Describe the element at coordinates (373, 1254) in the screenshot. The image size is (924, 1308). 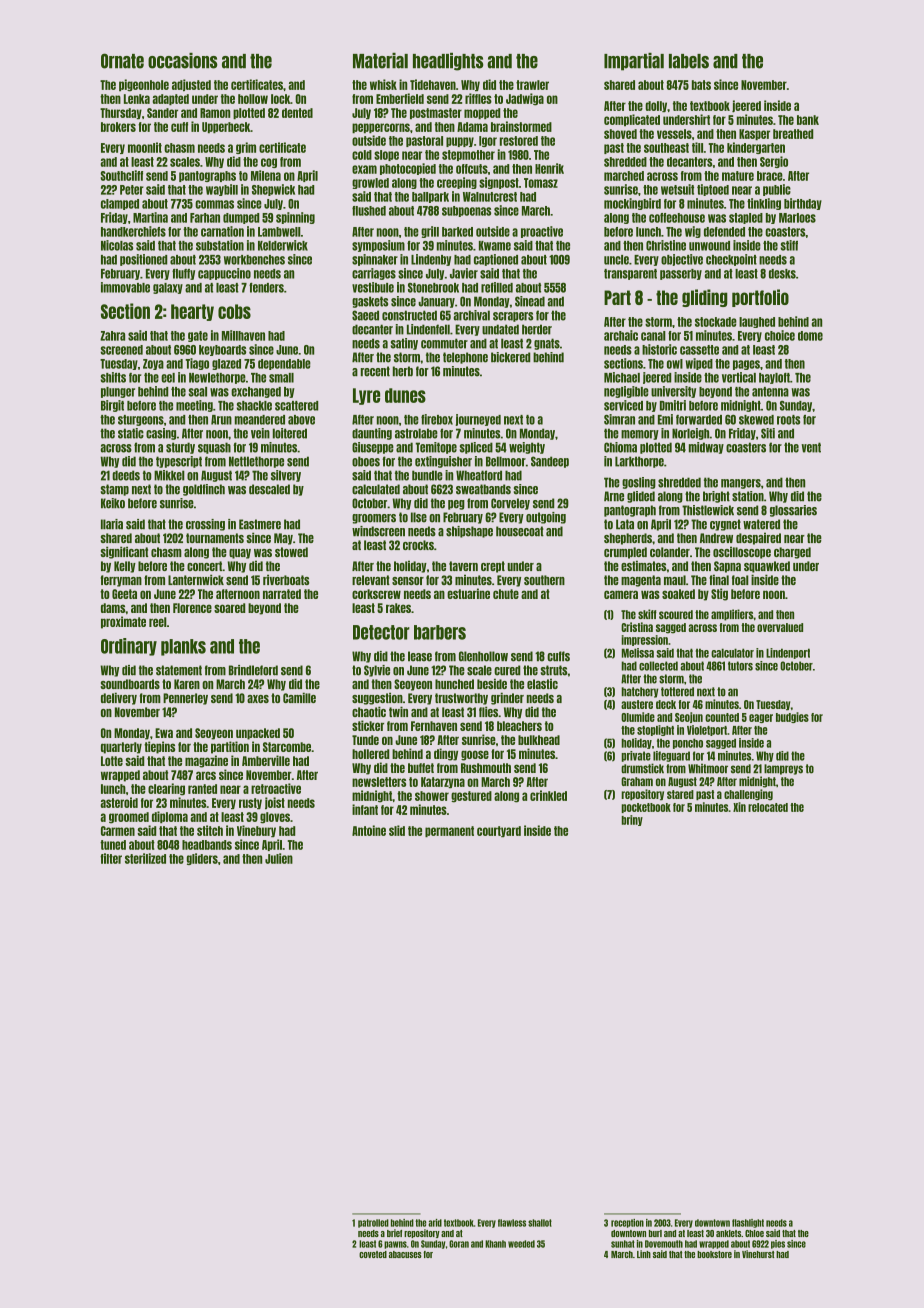
I see `coveted` at that location.
